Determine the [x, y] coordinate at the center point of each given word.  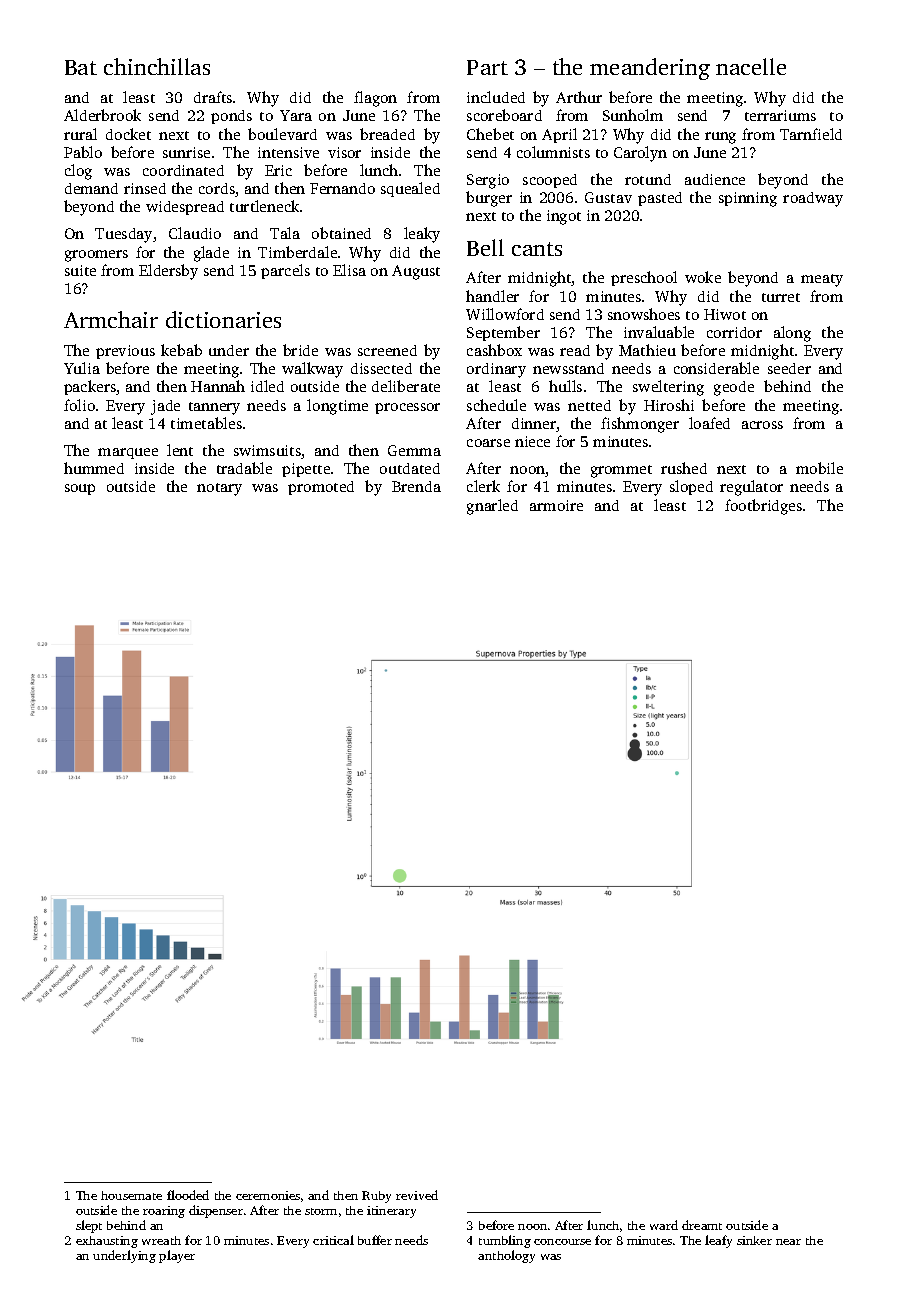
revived [417, 1195]
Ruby [376, 1197]
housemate [131, 1195]
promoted [321, 488]
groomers [96, 256]
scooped [550, 181]
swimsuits [267, 450]
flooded [188, 1195]
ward [664, 1225]
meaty [822, 280]
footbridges [763, 507]
